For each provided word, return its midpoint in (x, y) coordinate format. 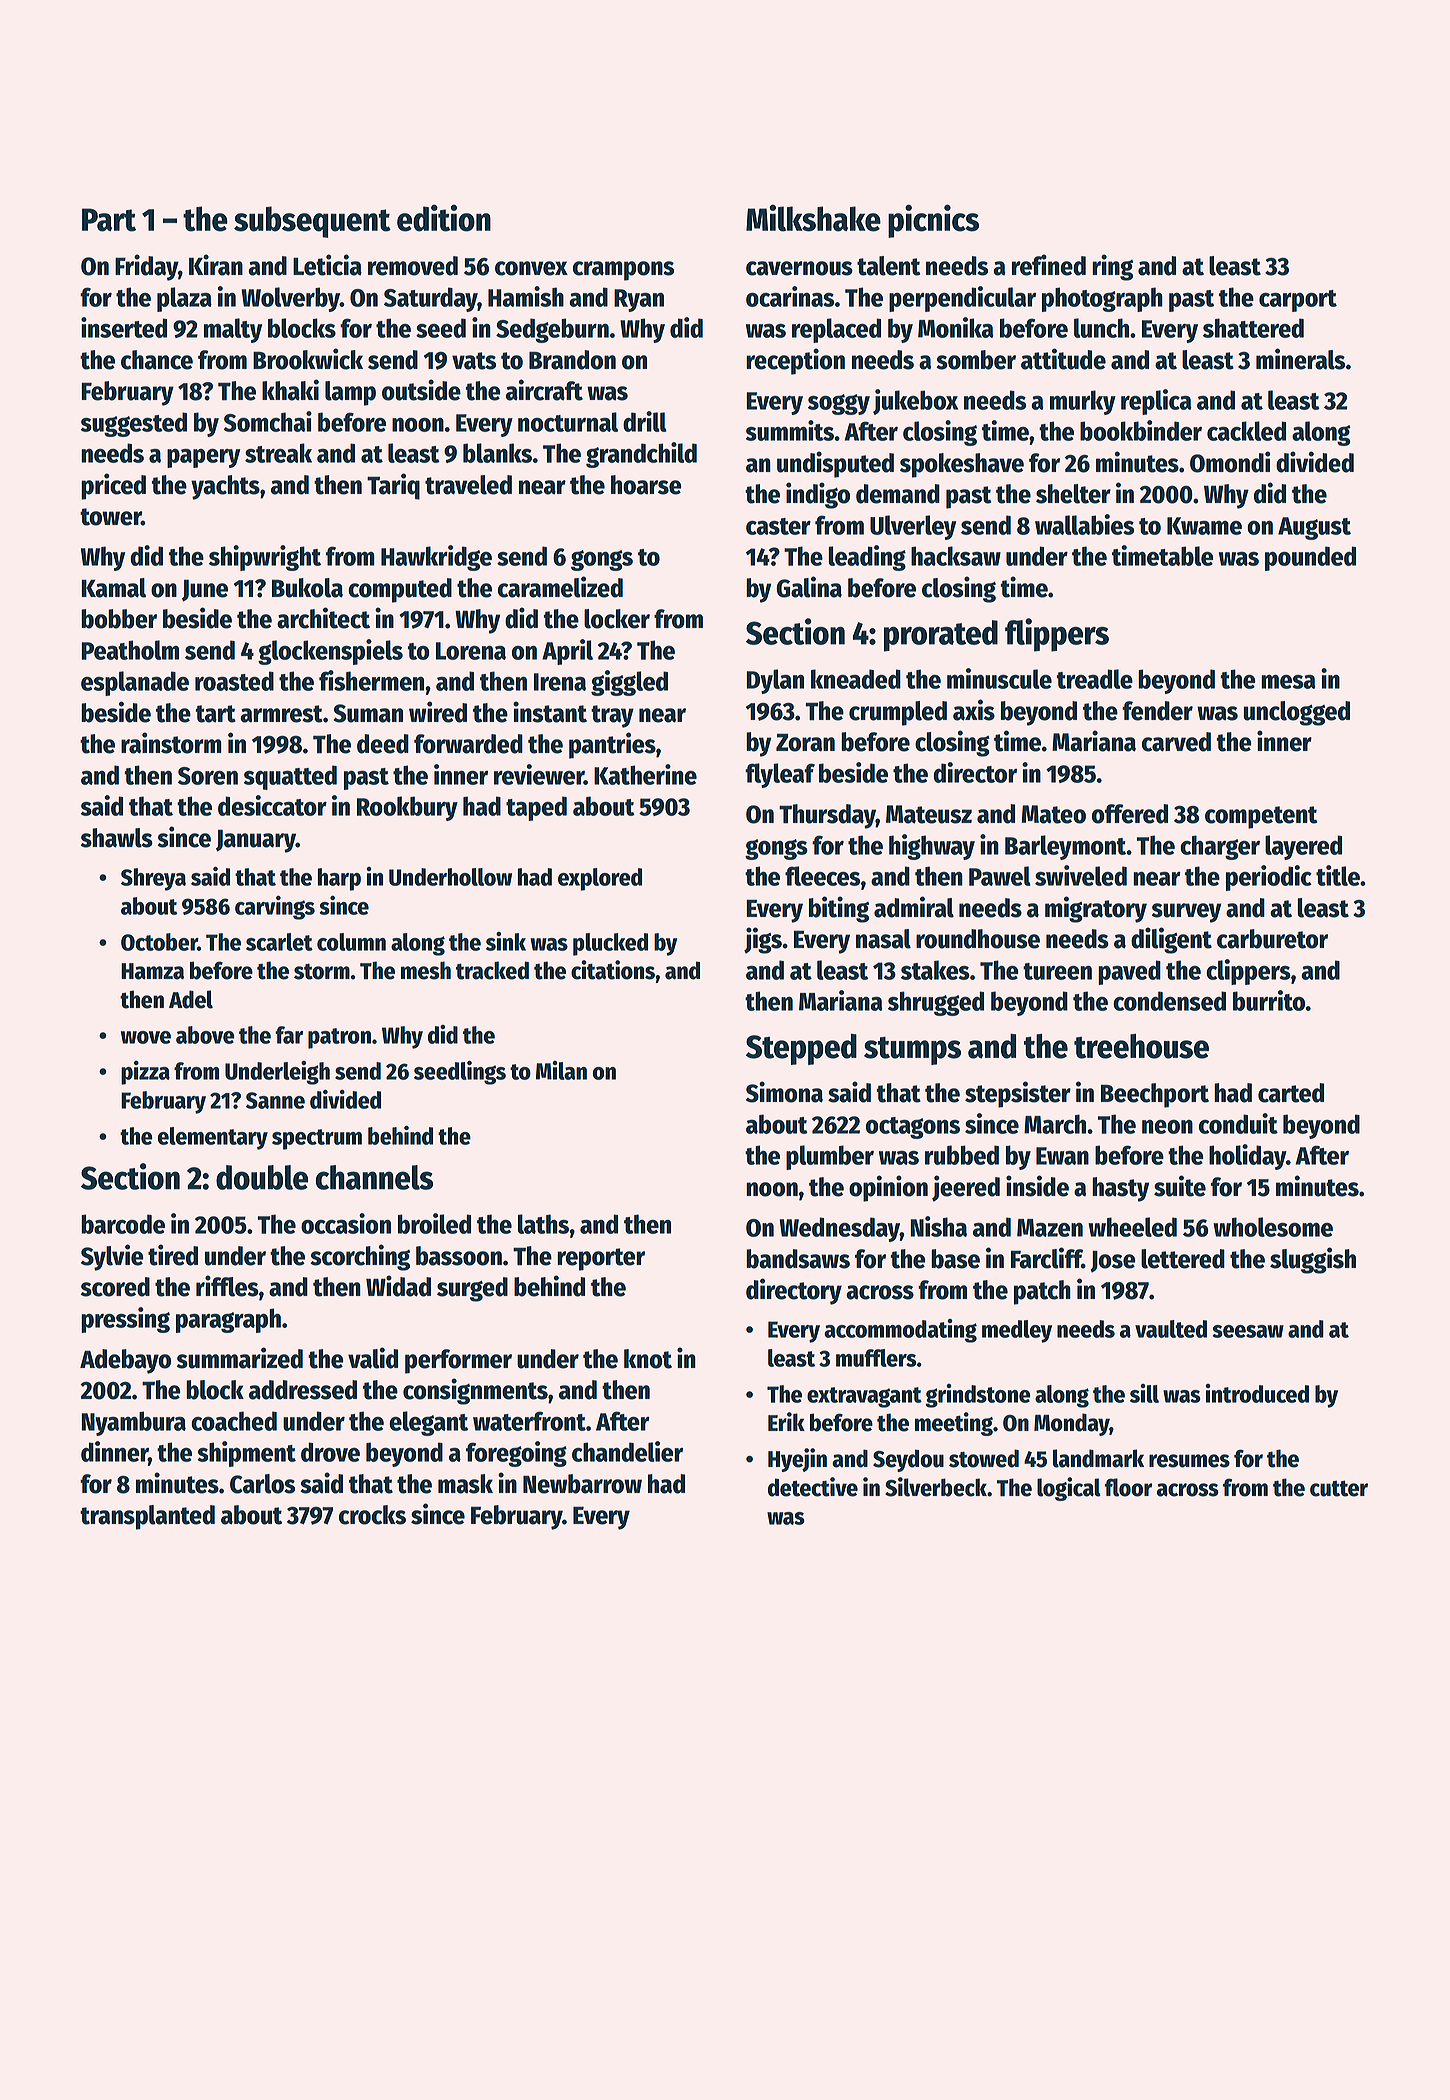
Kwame (1204, 526)
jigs (763, 940)
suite (1180, 1186)
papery (203, 458)
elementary (213, 1138)
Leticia (327, 265)
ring (1112, 267)
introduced (1257, 1393)
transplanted (147, 1517)
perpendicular (962, 299)
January (256, 841)
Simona (784, 1092)
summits (790, 430)
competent (1261, 817)
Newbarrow (582, 1484)
